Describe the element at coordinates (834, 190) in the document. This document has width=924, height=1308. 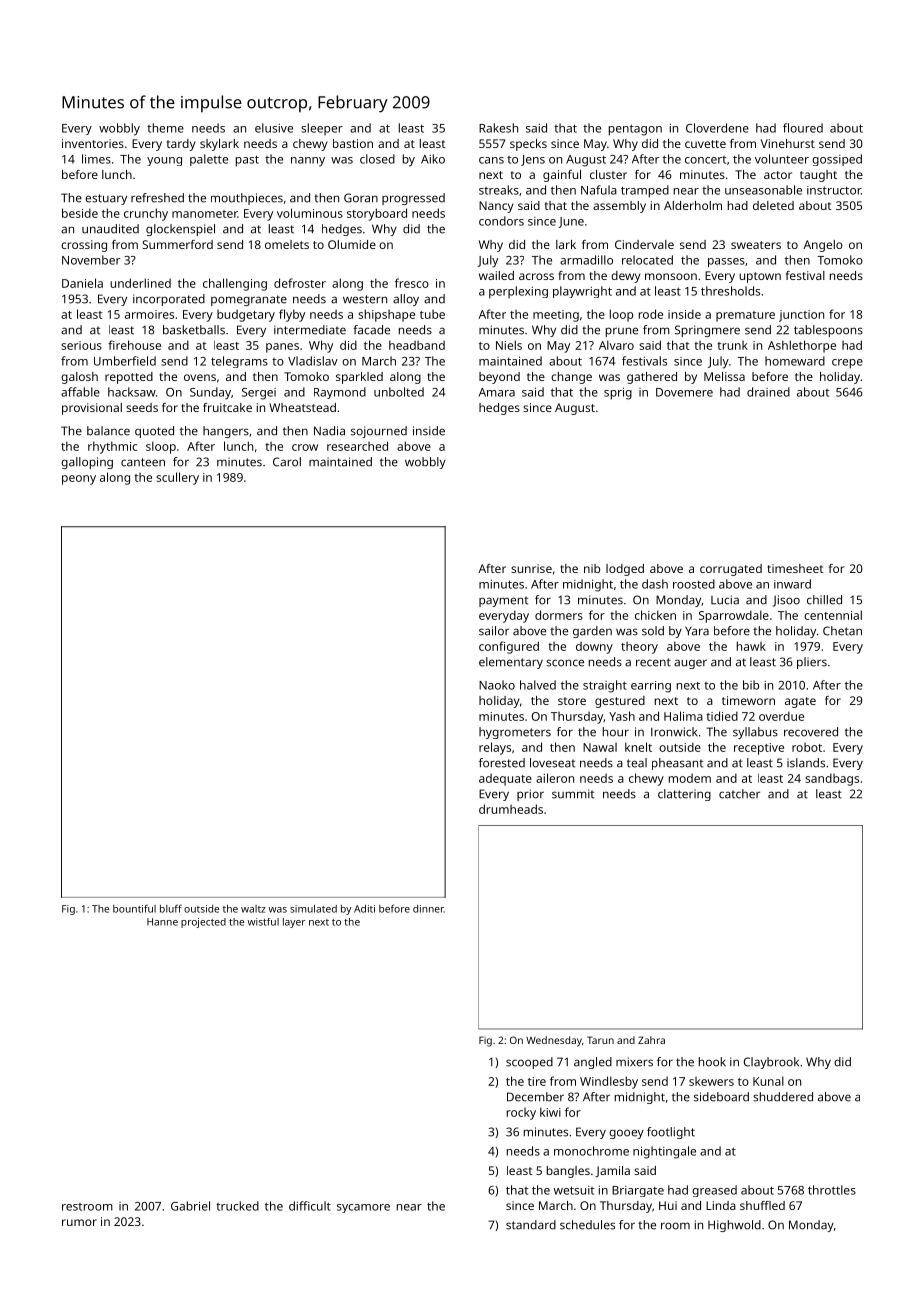
I see `instructor` at that location.
